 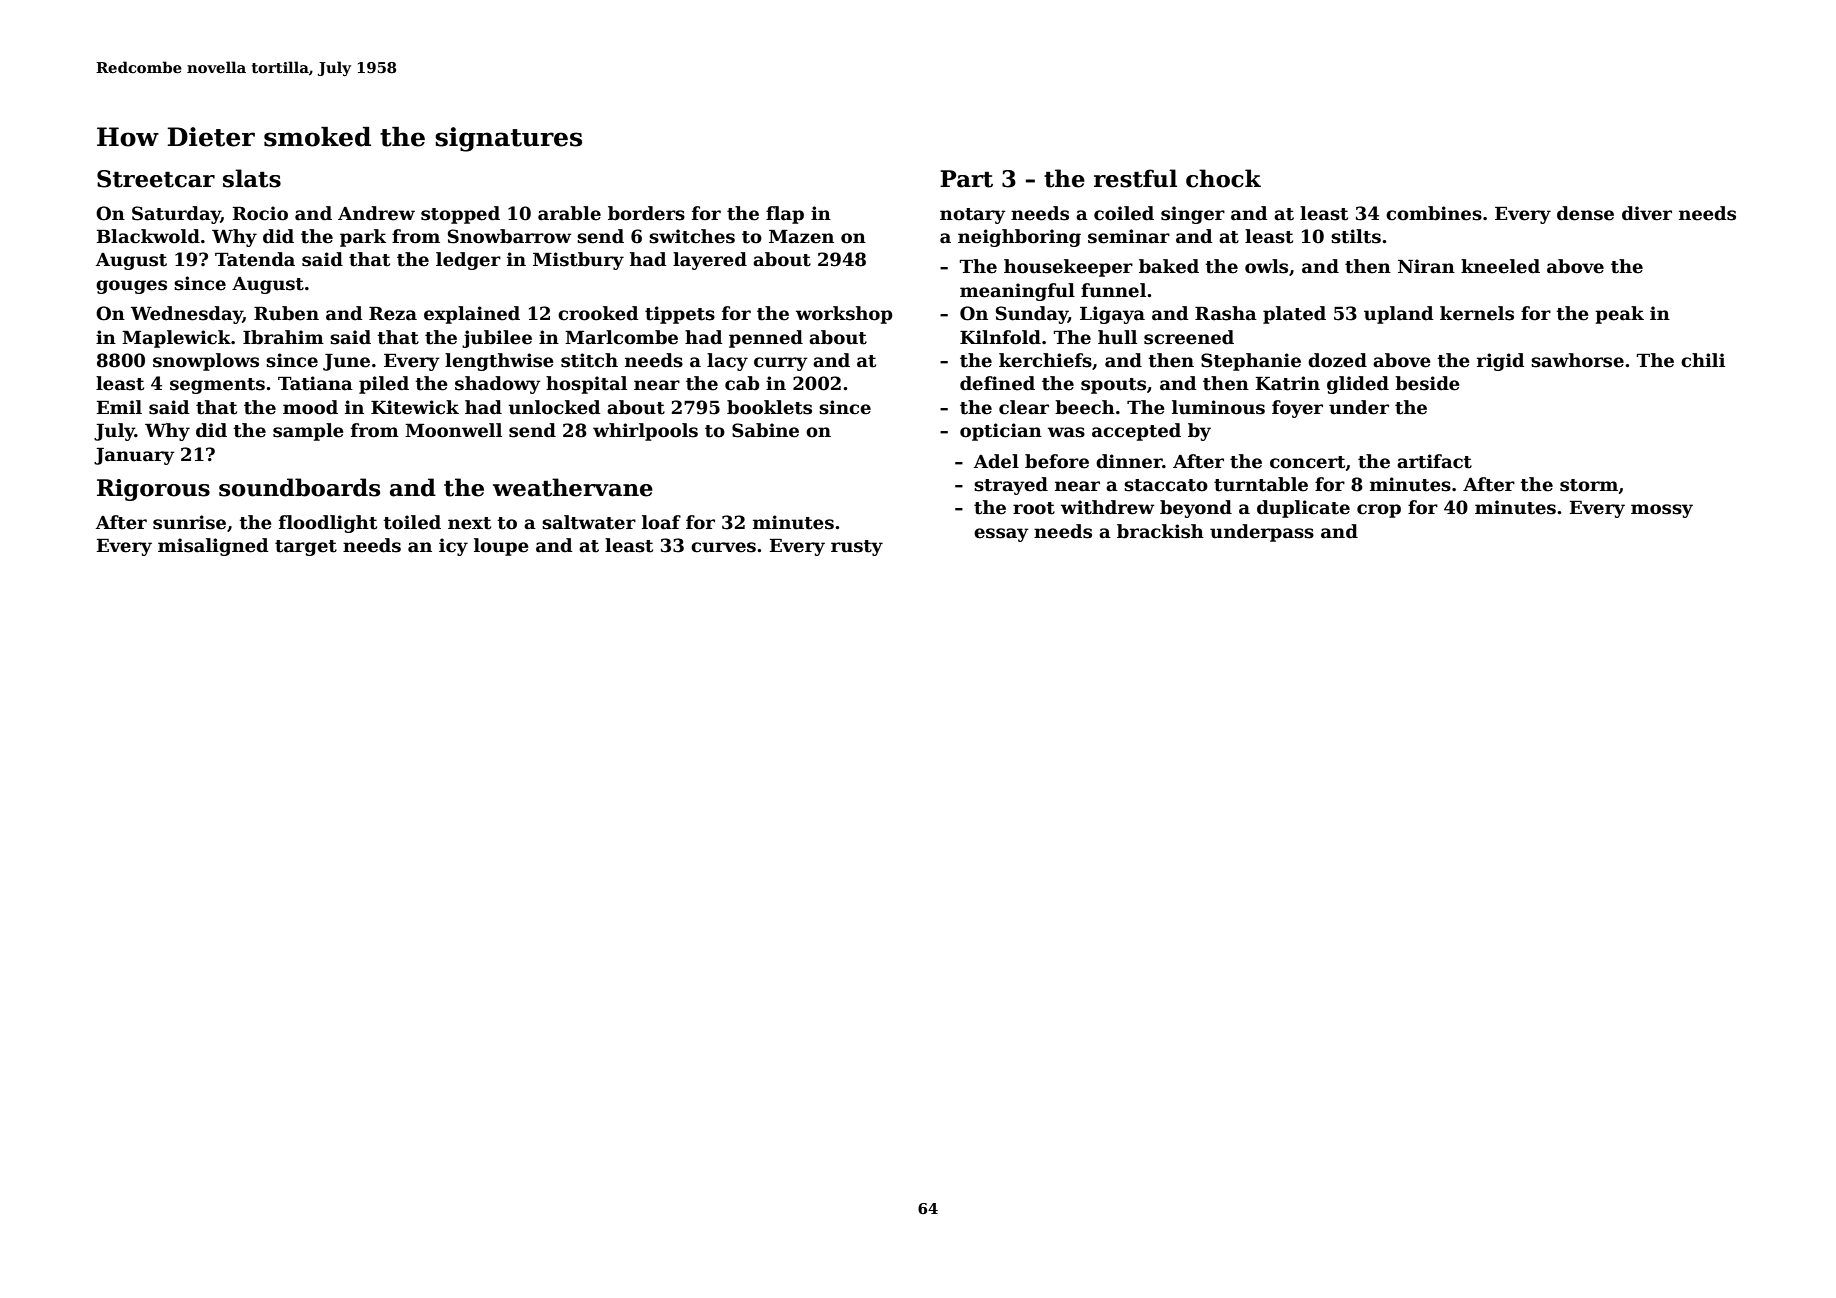 I want to click on artifact, so click(x=1434, y=461).
